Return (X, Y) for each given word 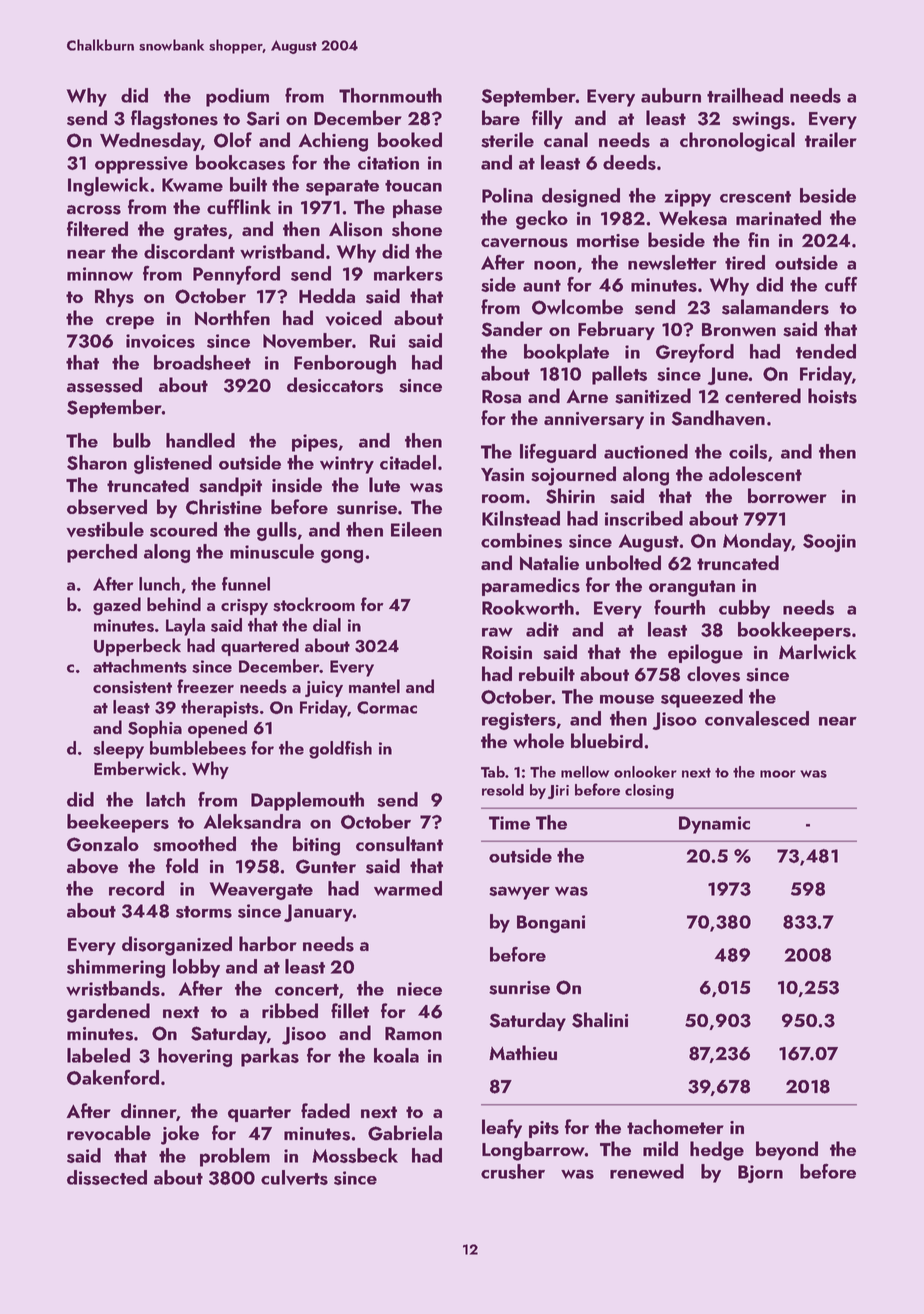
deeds (629, 162)
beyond (787, 1150)
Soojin (829, 543)
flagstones (174, 120)
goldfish (340, 750)
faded (325, 1110)
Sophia (155, 729)
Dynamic (714, 825)
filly (547, 119)
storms (204, 912)
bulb (132, 440)
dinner (148, 1110)
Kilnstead (521, 518)
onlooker (645, 772)
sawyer (519, 893)
